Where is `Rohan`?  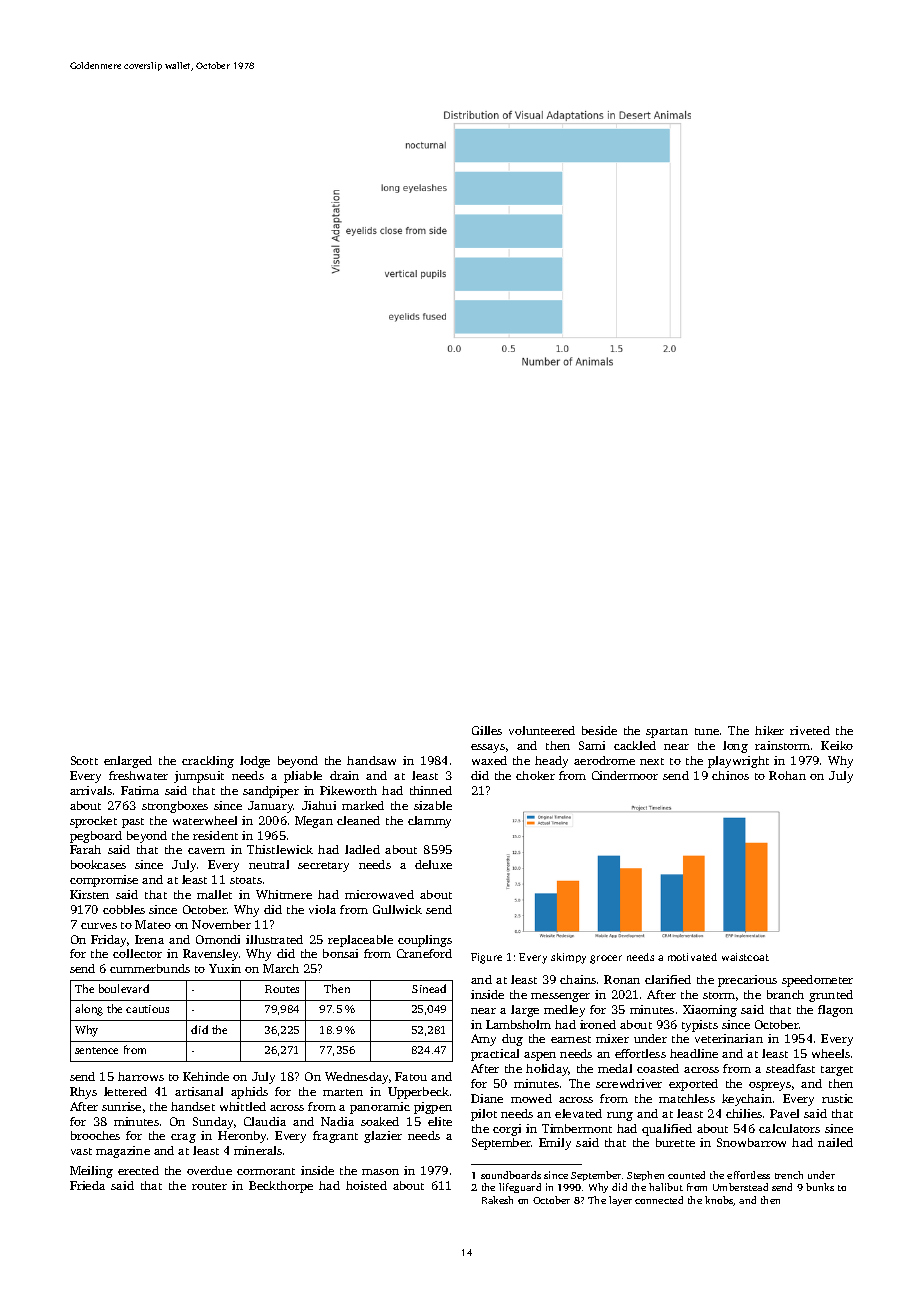
Rohan is located at coordinates (787, 775).
